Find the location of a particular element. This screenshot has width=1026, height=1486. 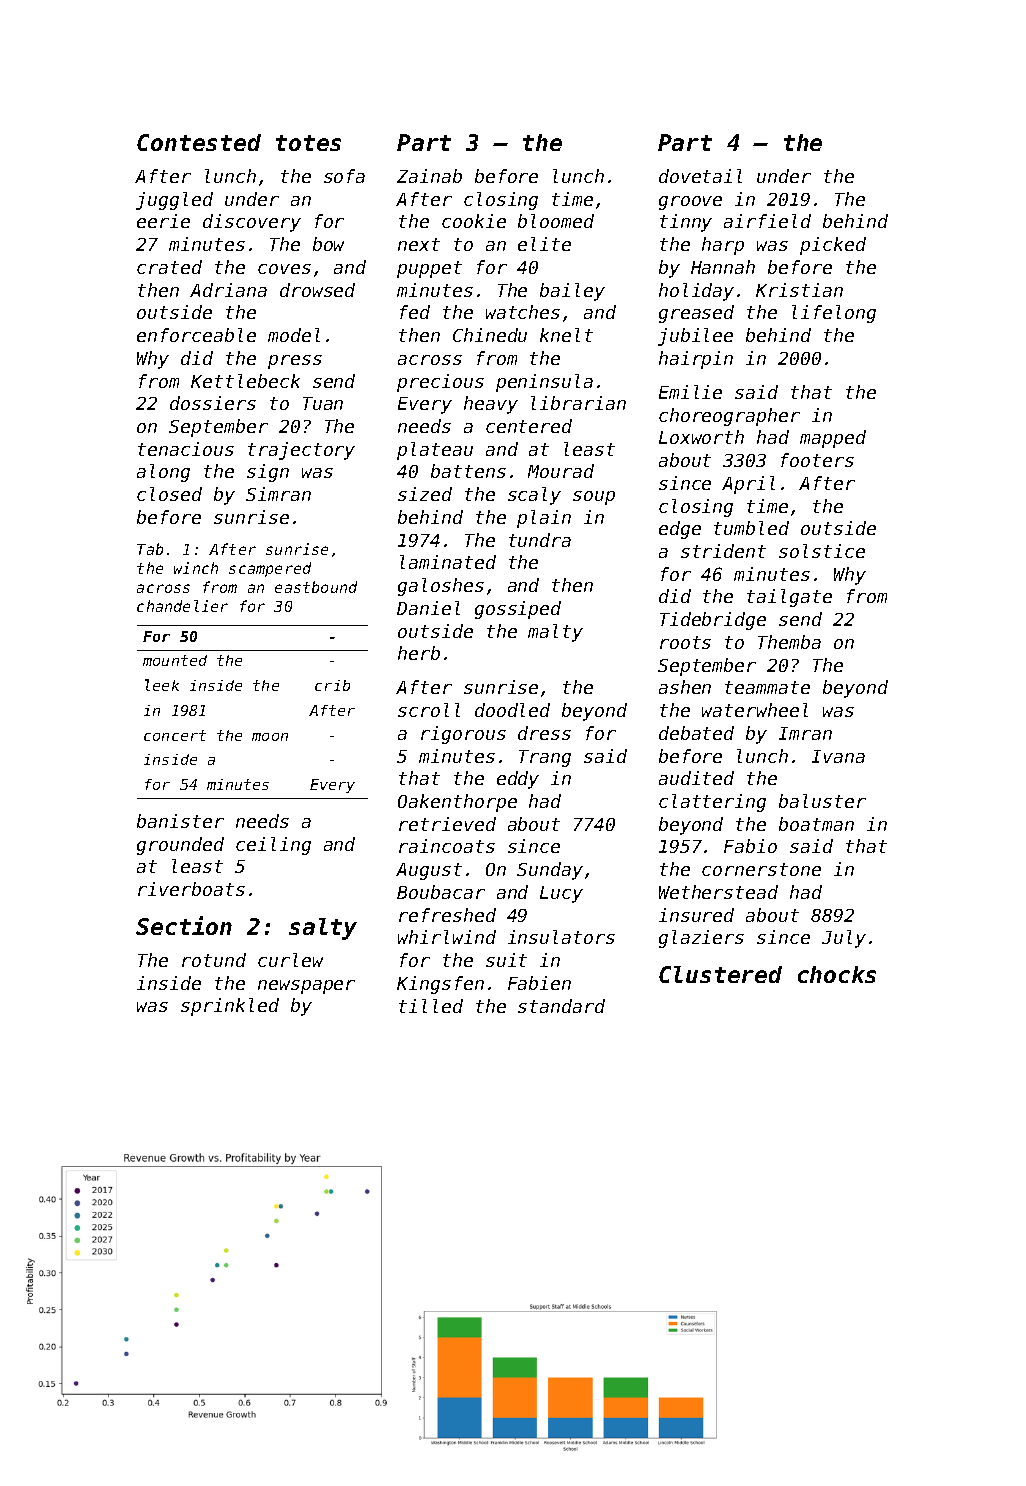

strident is located at coordinates (723, 551).
